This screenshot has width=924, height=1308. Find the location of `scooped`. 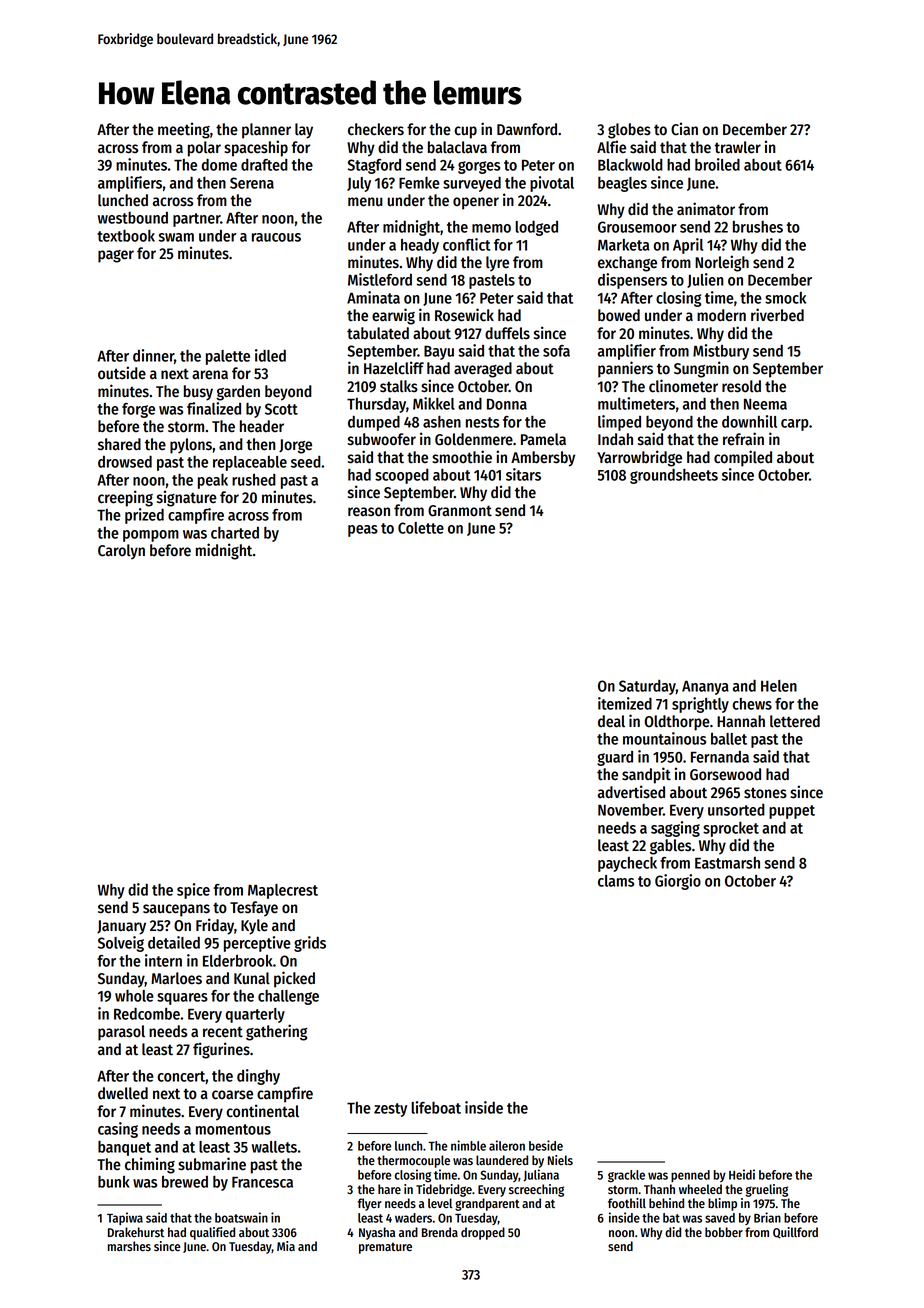

scooped is located at coordinates (402, 476).
